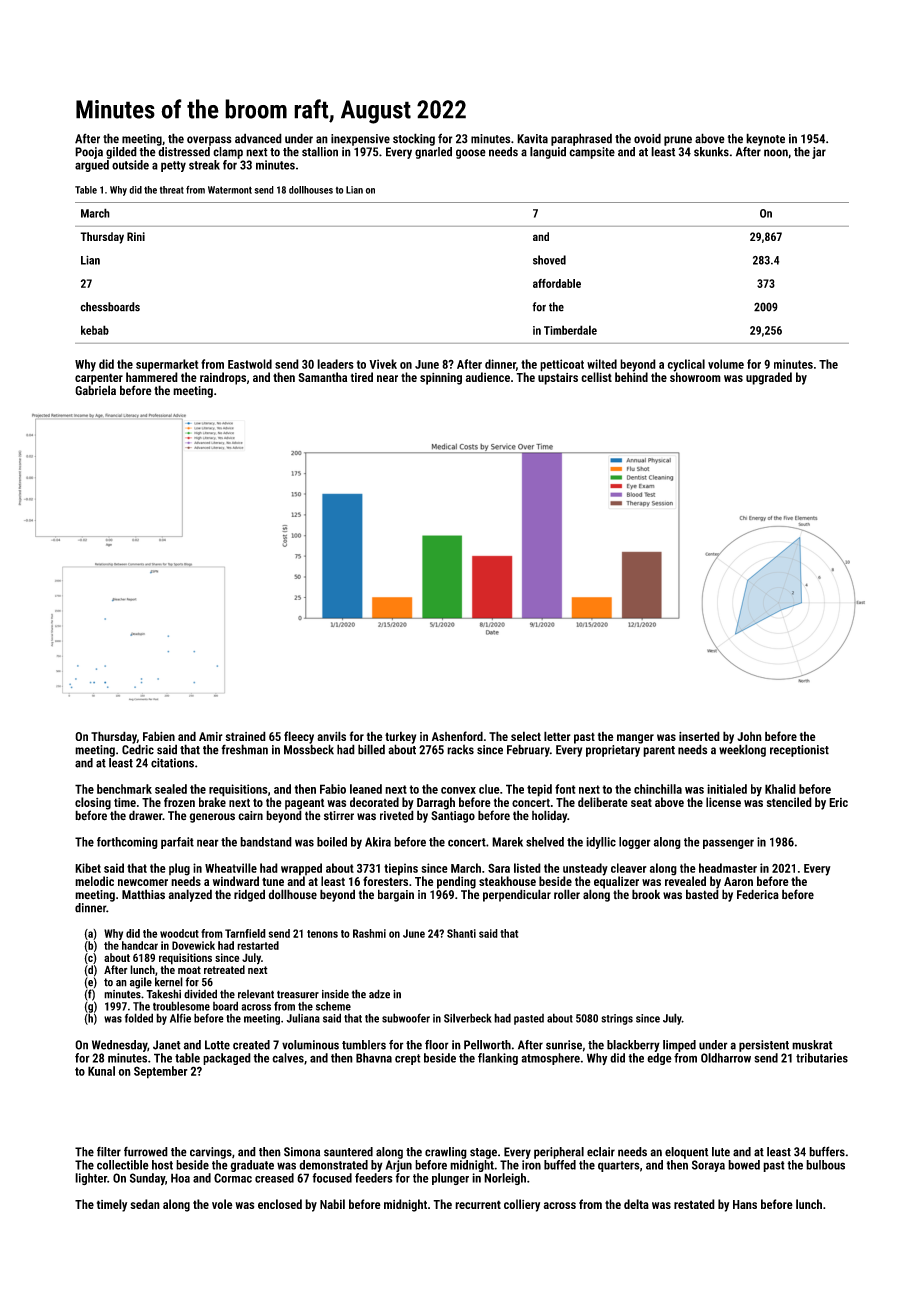 Image resolution: width=924 pixels, height=1308 pixels. What do you see at coordinates (228, 153) in the image?
I see `clamp` at bounding box center [228, 153].
